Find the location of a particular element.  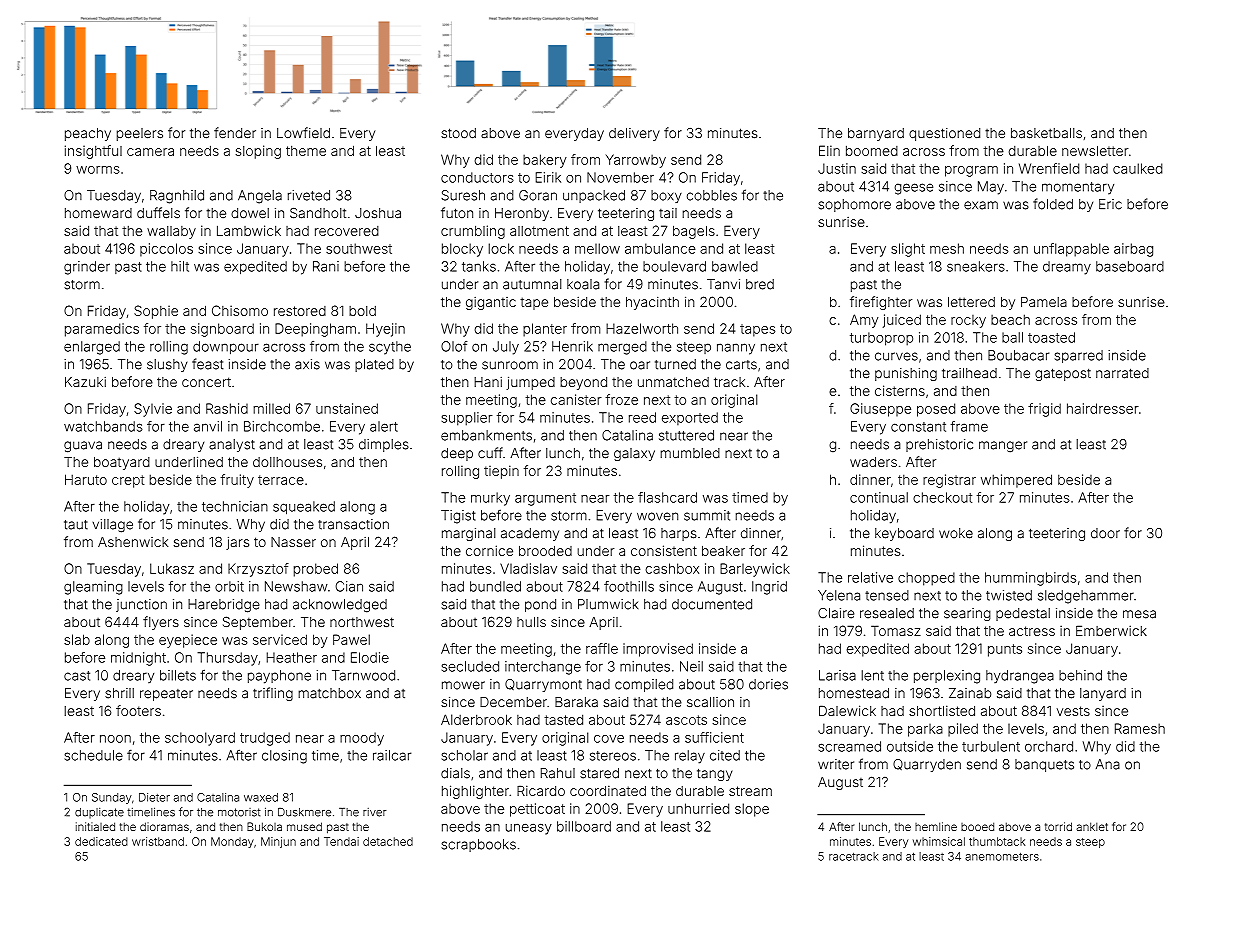

cobbles is located at coordinates (712, 195).
